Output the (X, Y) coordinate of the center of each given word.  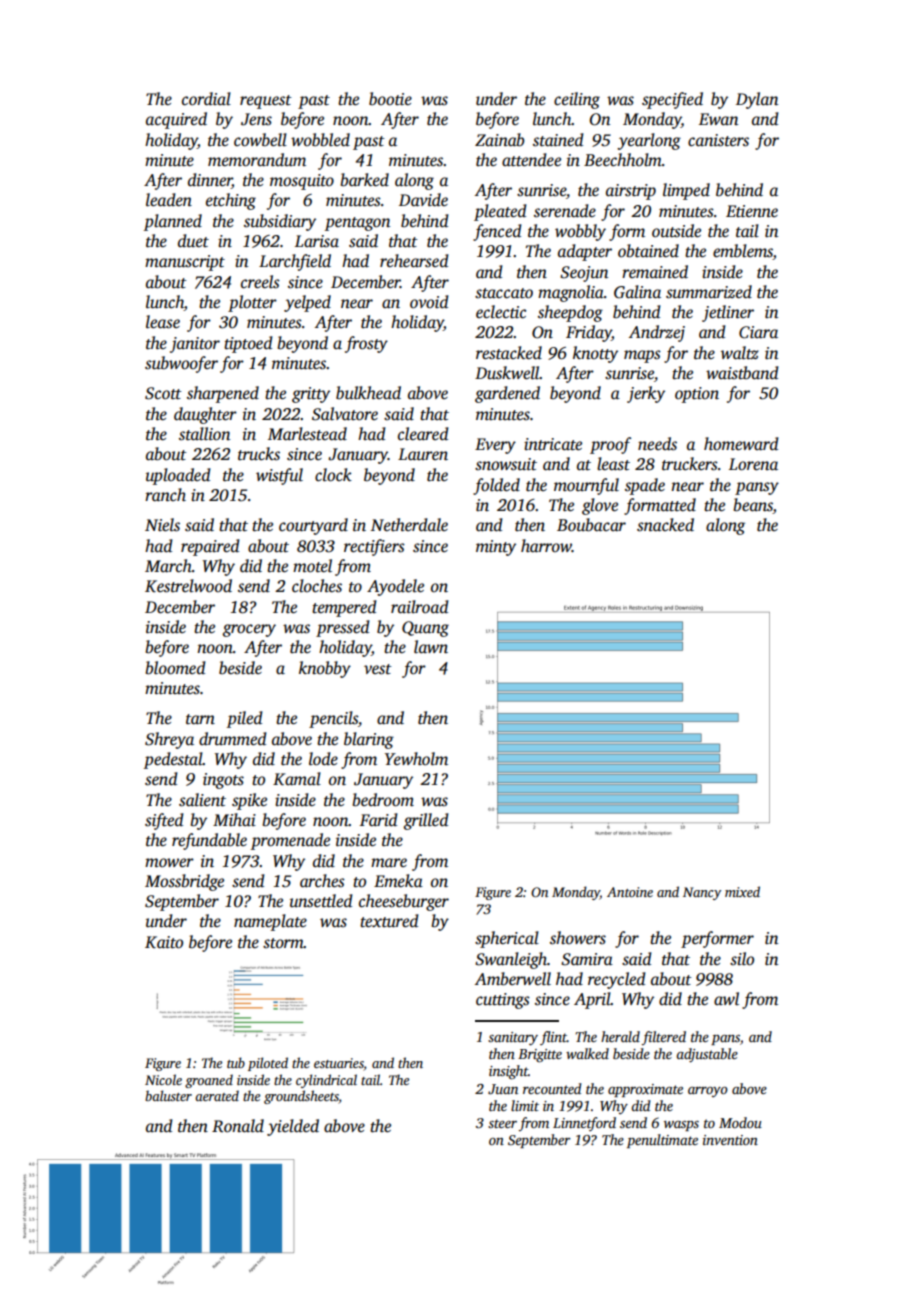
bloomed (175, 668)
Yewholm (416, 759)
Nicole (163, 1079)
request (266, 102)
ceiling (577, 100)
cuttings (503, 1001)
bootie (390, 99)
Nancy (702, 893)
